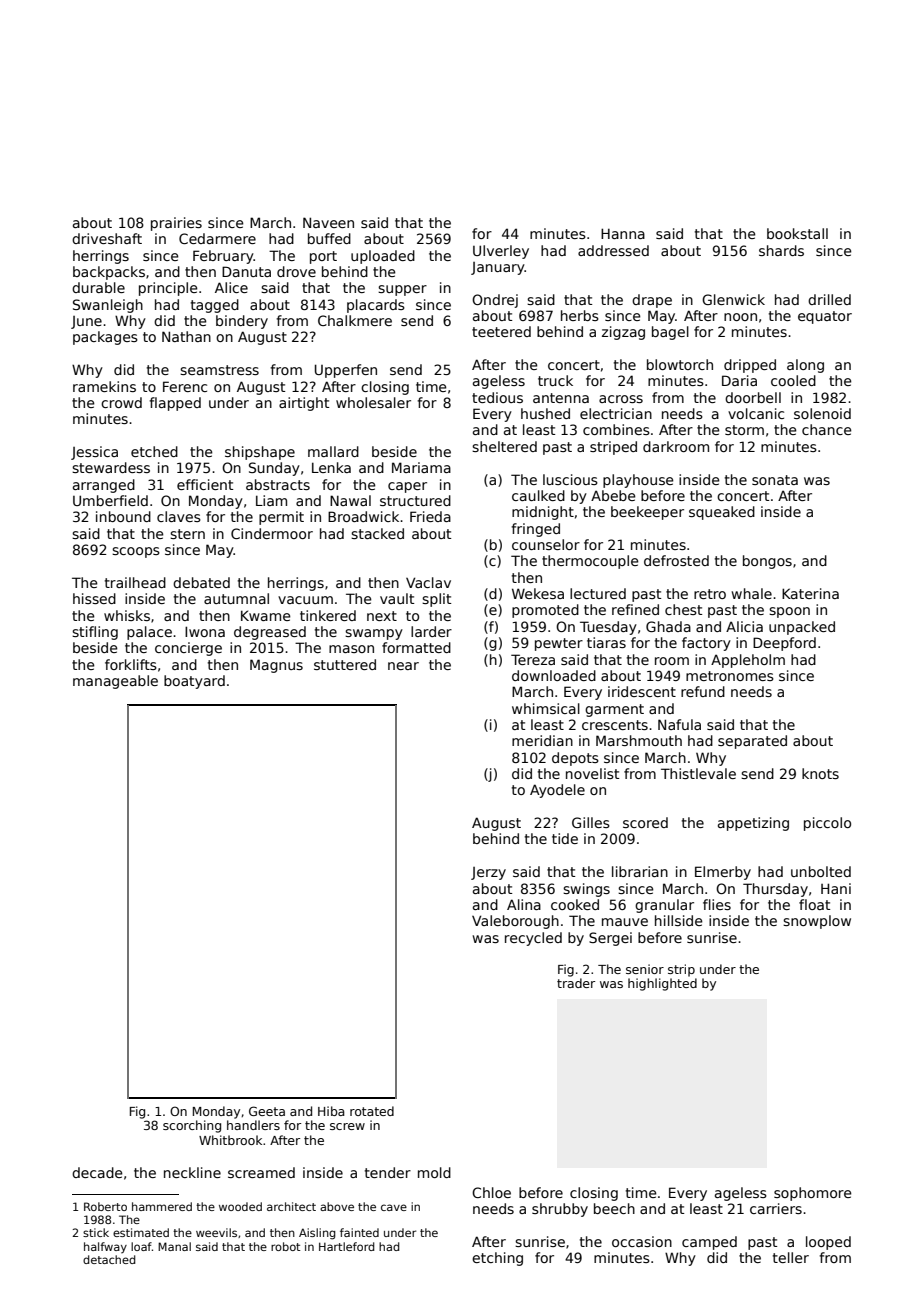  Describe the element at coordinates (545, 611) in the page. I see `promoted` at that location.
